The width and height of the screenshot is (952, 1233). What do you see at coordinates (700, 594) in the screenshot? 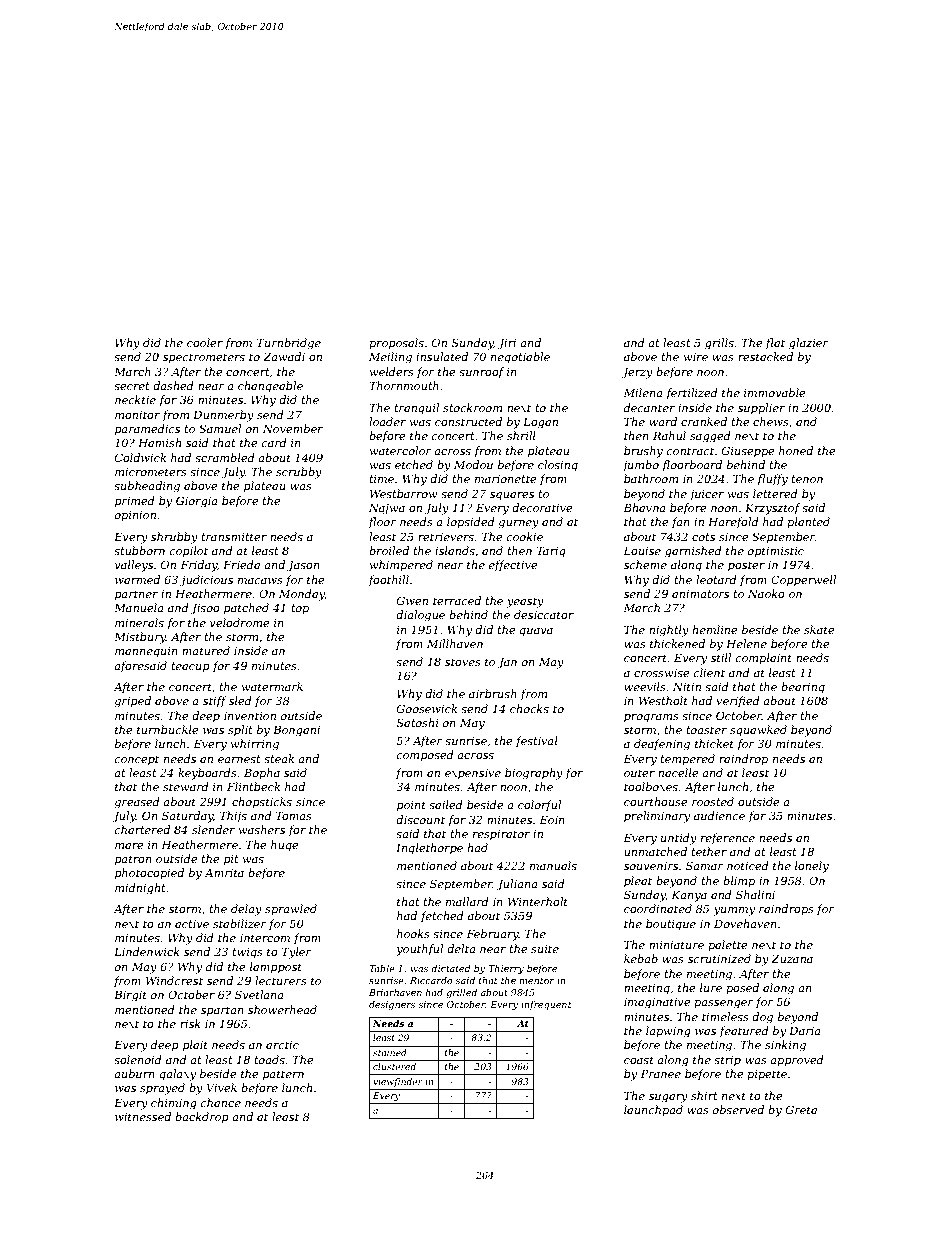
I see `animators` at bounding box center [700, 594].
